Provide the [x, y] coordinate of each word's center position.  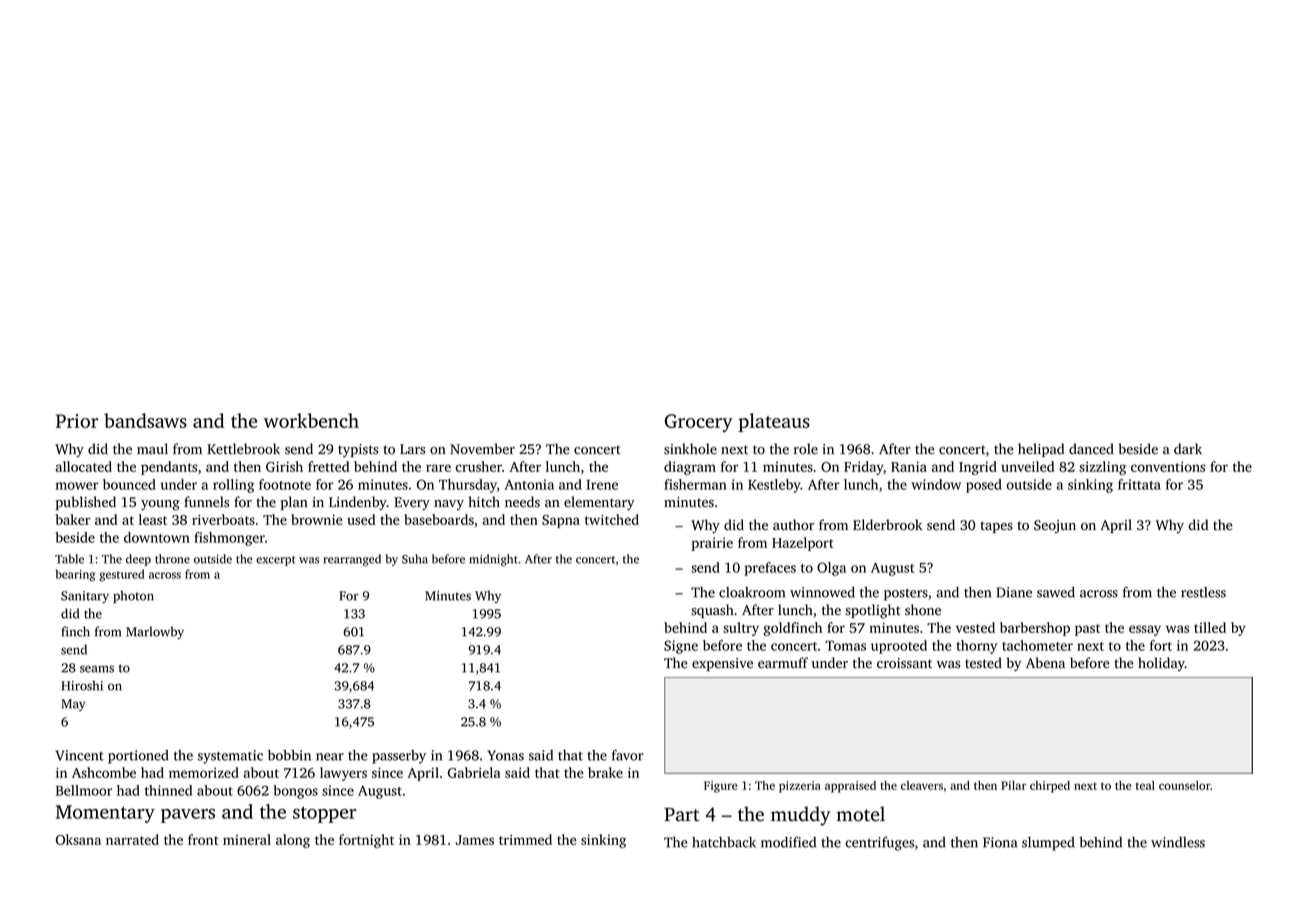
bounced [129, 484]
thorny [977, 647]
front [203, 839]
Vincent [79, 755]
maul [152, 448]
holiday [1161, 664]
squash [712, 611]
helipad [1041, 450]
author [793, 525]
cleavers [922, 785]
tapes [996, 527]
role [806, 449]
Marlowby [155, 632]
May [73, 705]
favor [627, 755]
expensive [722, 664]
